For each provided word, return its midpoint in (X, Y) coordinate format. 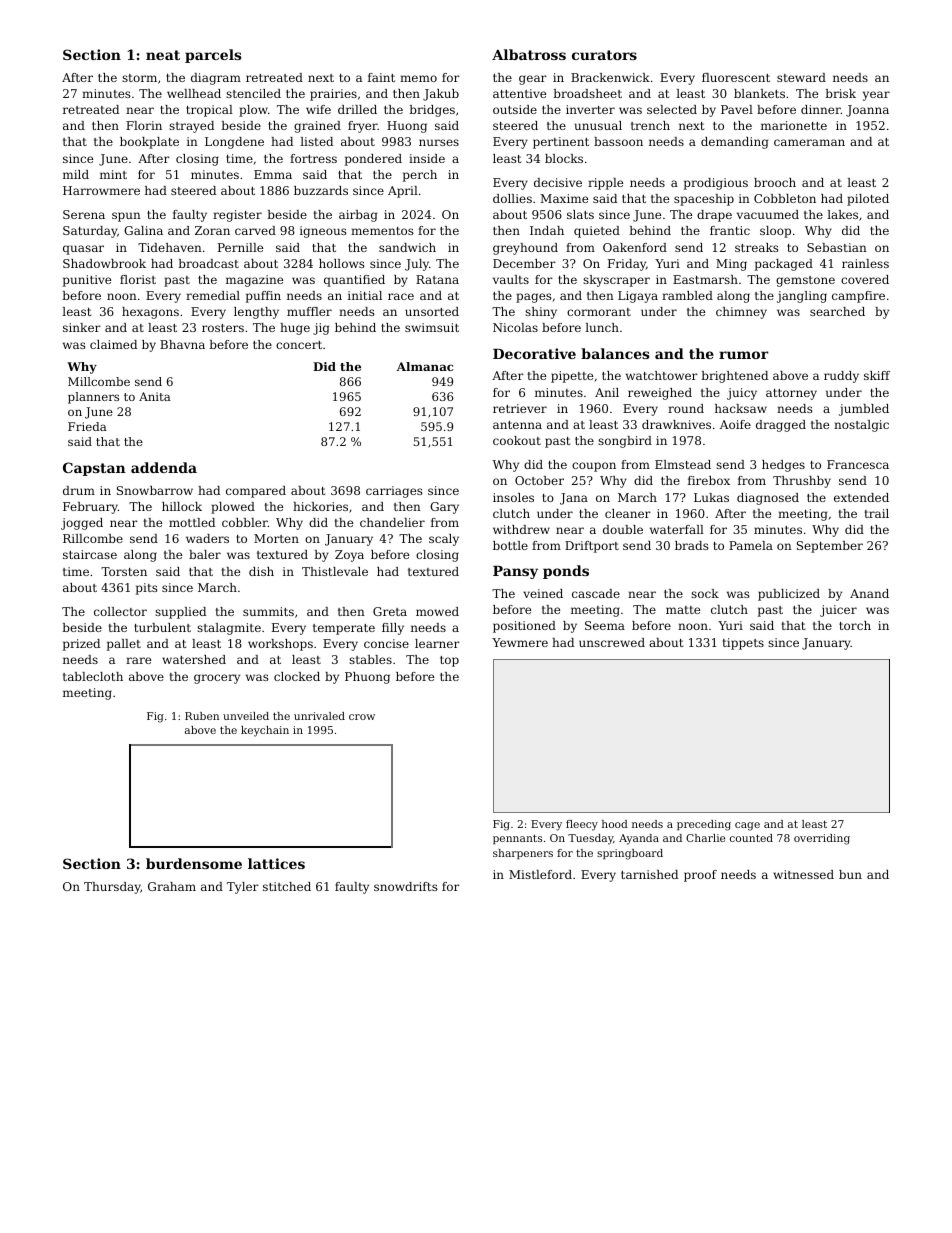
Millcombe (99, 381)
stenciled (253, 93)
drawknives (676, 424)
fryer (363, 127)
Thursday (112, 888)
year (876, 96)
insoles (513, 497)
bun (850, 874)
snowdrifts (406, 886)
